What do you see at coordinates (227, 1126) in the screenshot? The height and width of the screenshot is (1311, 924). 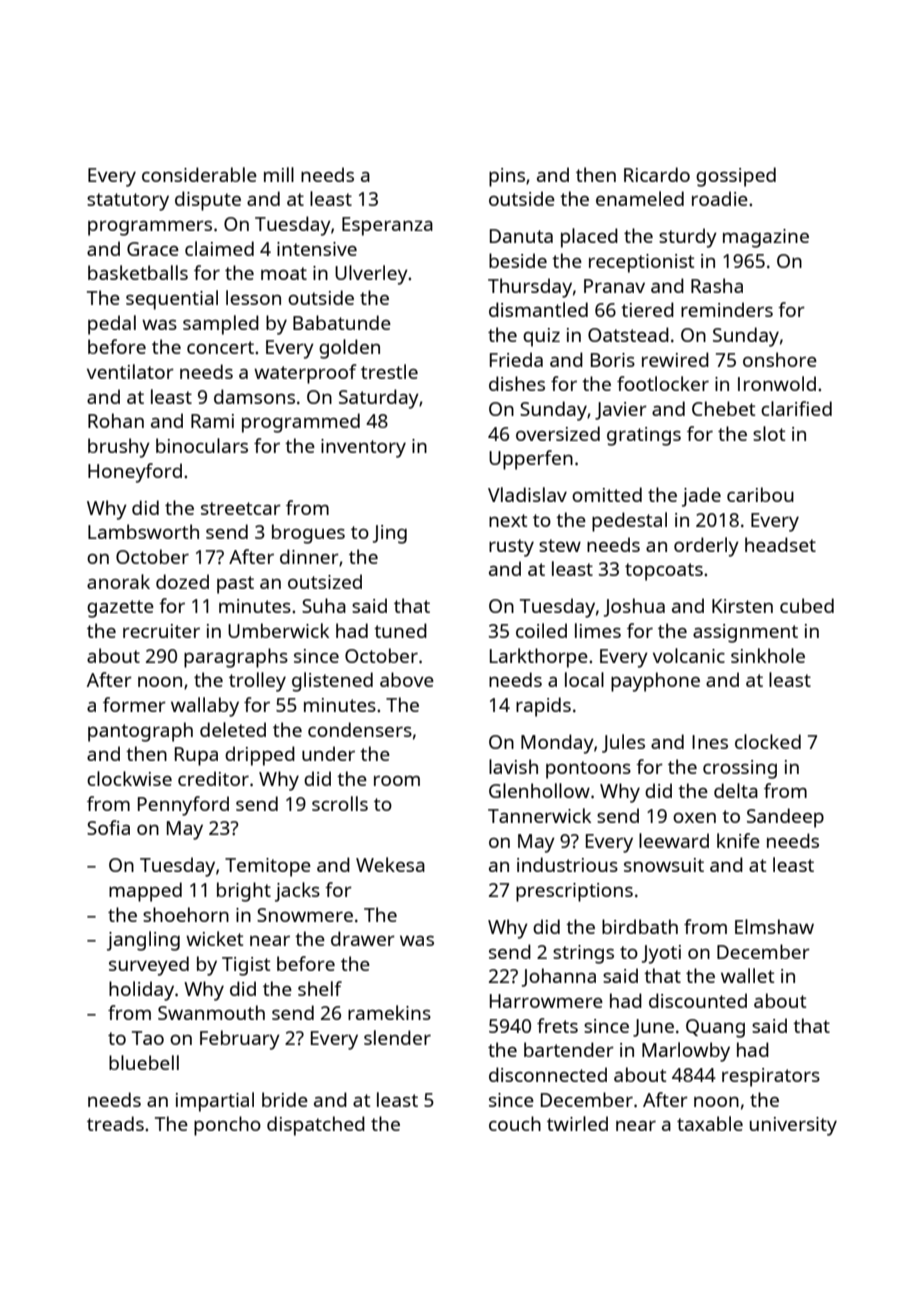 I see `poncho` at bounding box center [227, 1126].
